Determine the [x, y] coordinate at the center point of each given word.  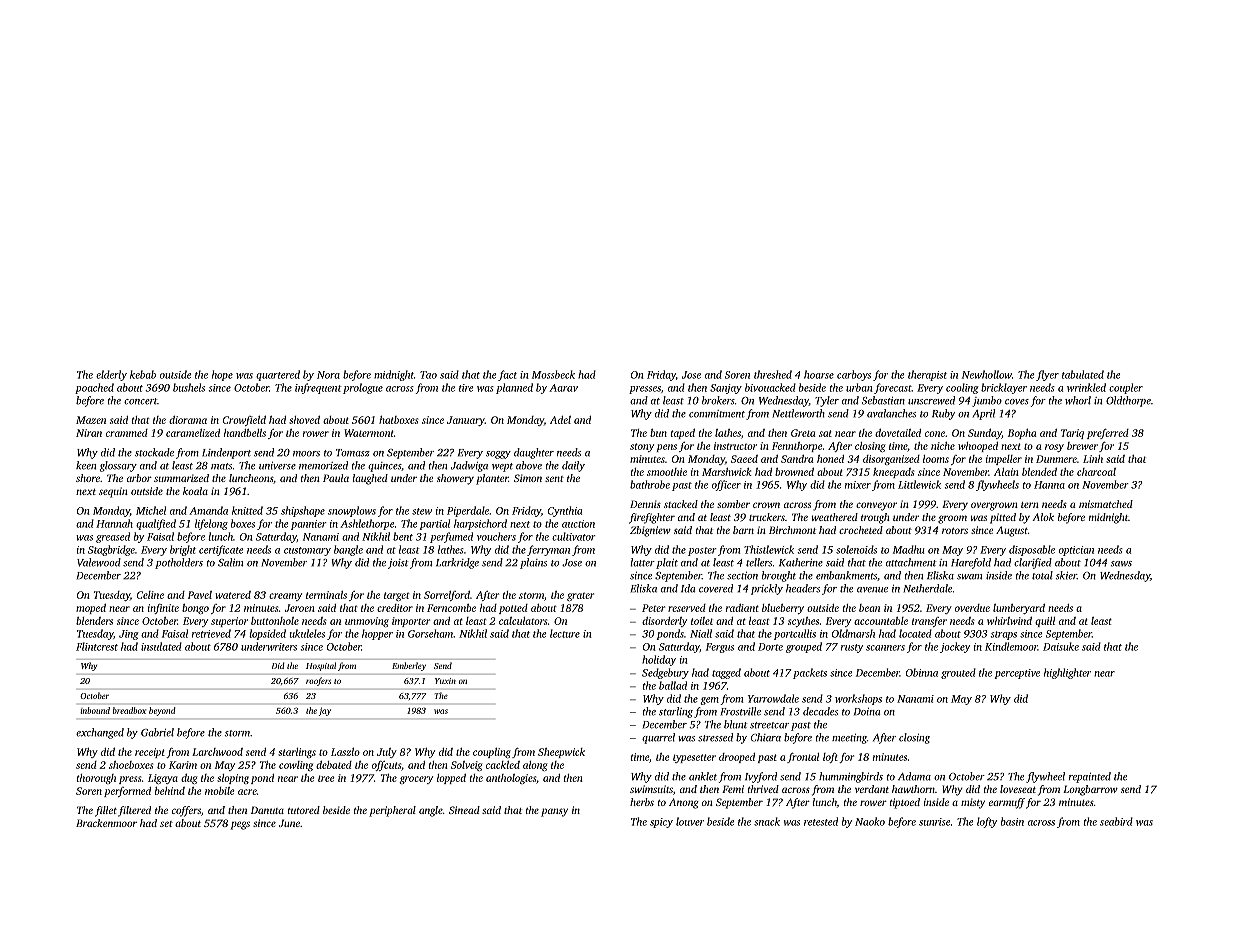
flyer [1047, 375]
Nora [328, 375]
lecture [565, 633]
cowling [296, 766]
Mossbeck [553, 374]
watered [233, 595]
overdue [972, 608]
